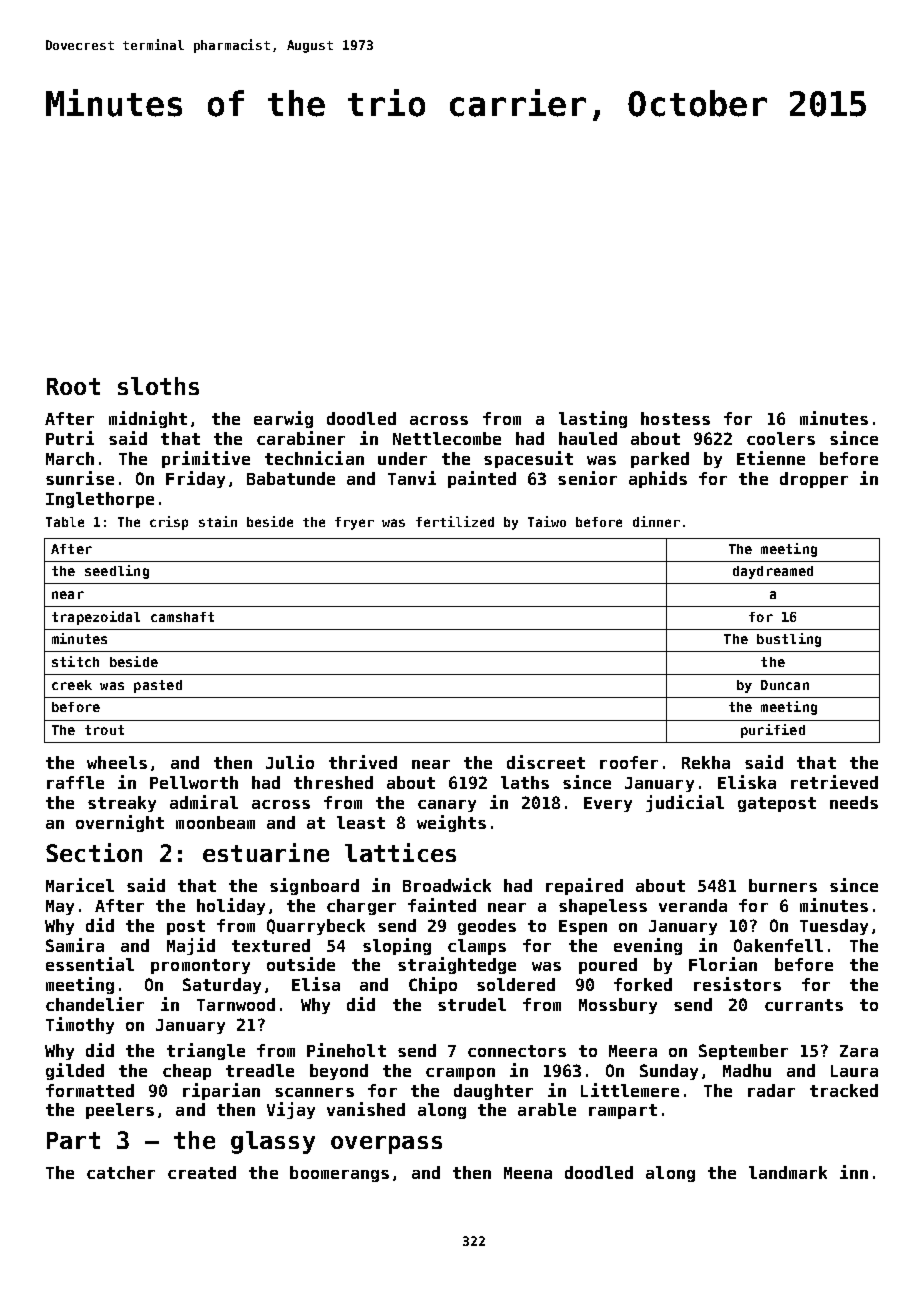 This document has width=924, height=1308. What do you see at coordinates (608, 966) in the document?
I see `poured` at bounding box center [608, 966].
